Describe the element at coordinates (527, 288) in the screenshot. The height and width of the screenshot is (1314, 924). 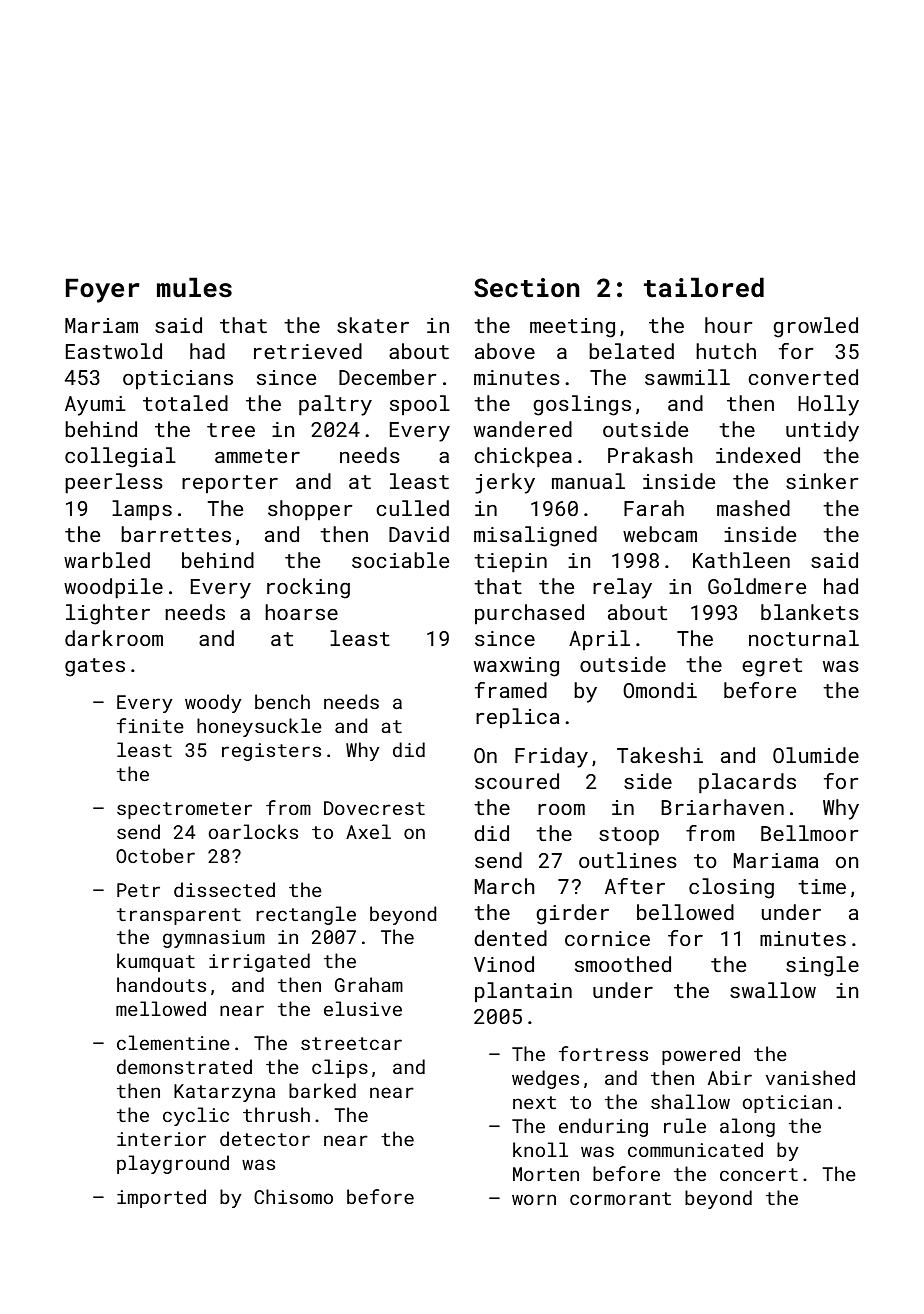
I see `Section` at that location.
